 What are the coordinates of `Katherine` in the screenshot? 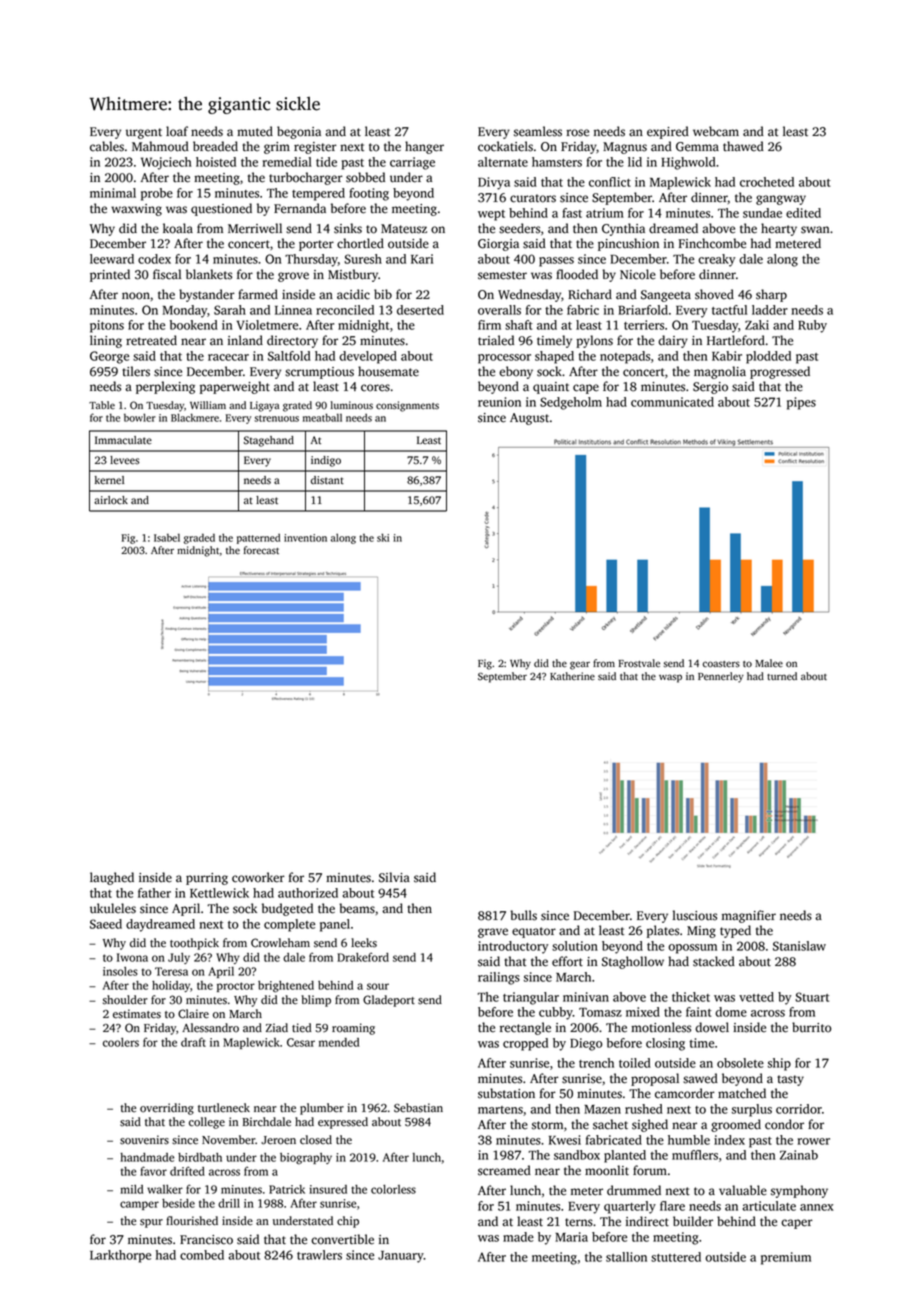 It's located at (572, 676).
